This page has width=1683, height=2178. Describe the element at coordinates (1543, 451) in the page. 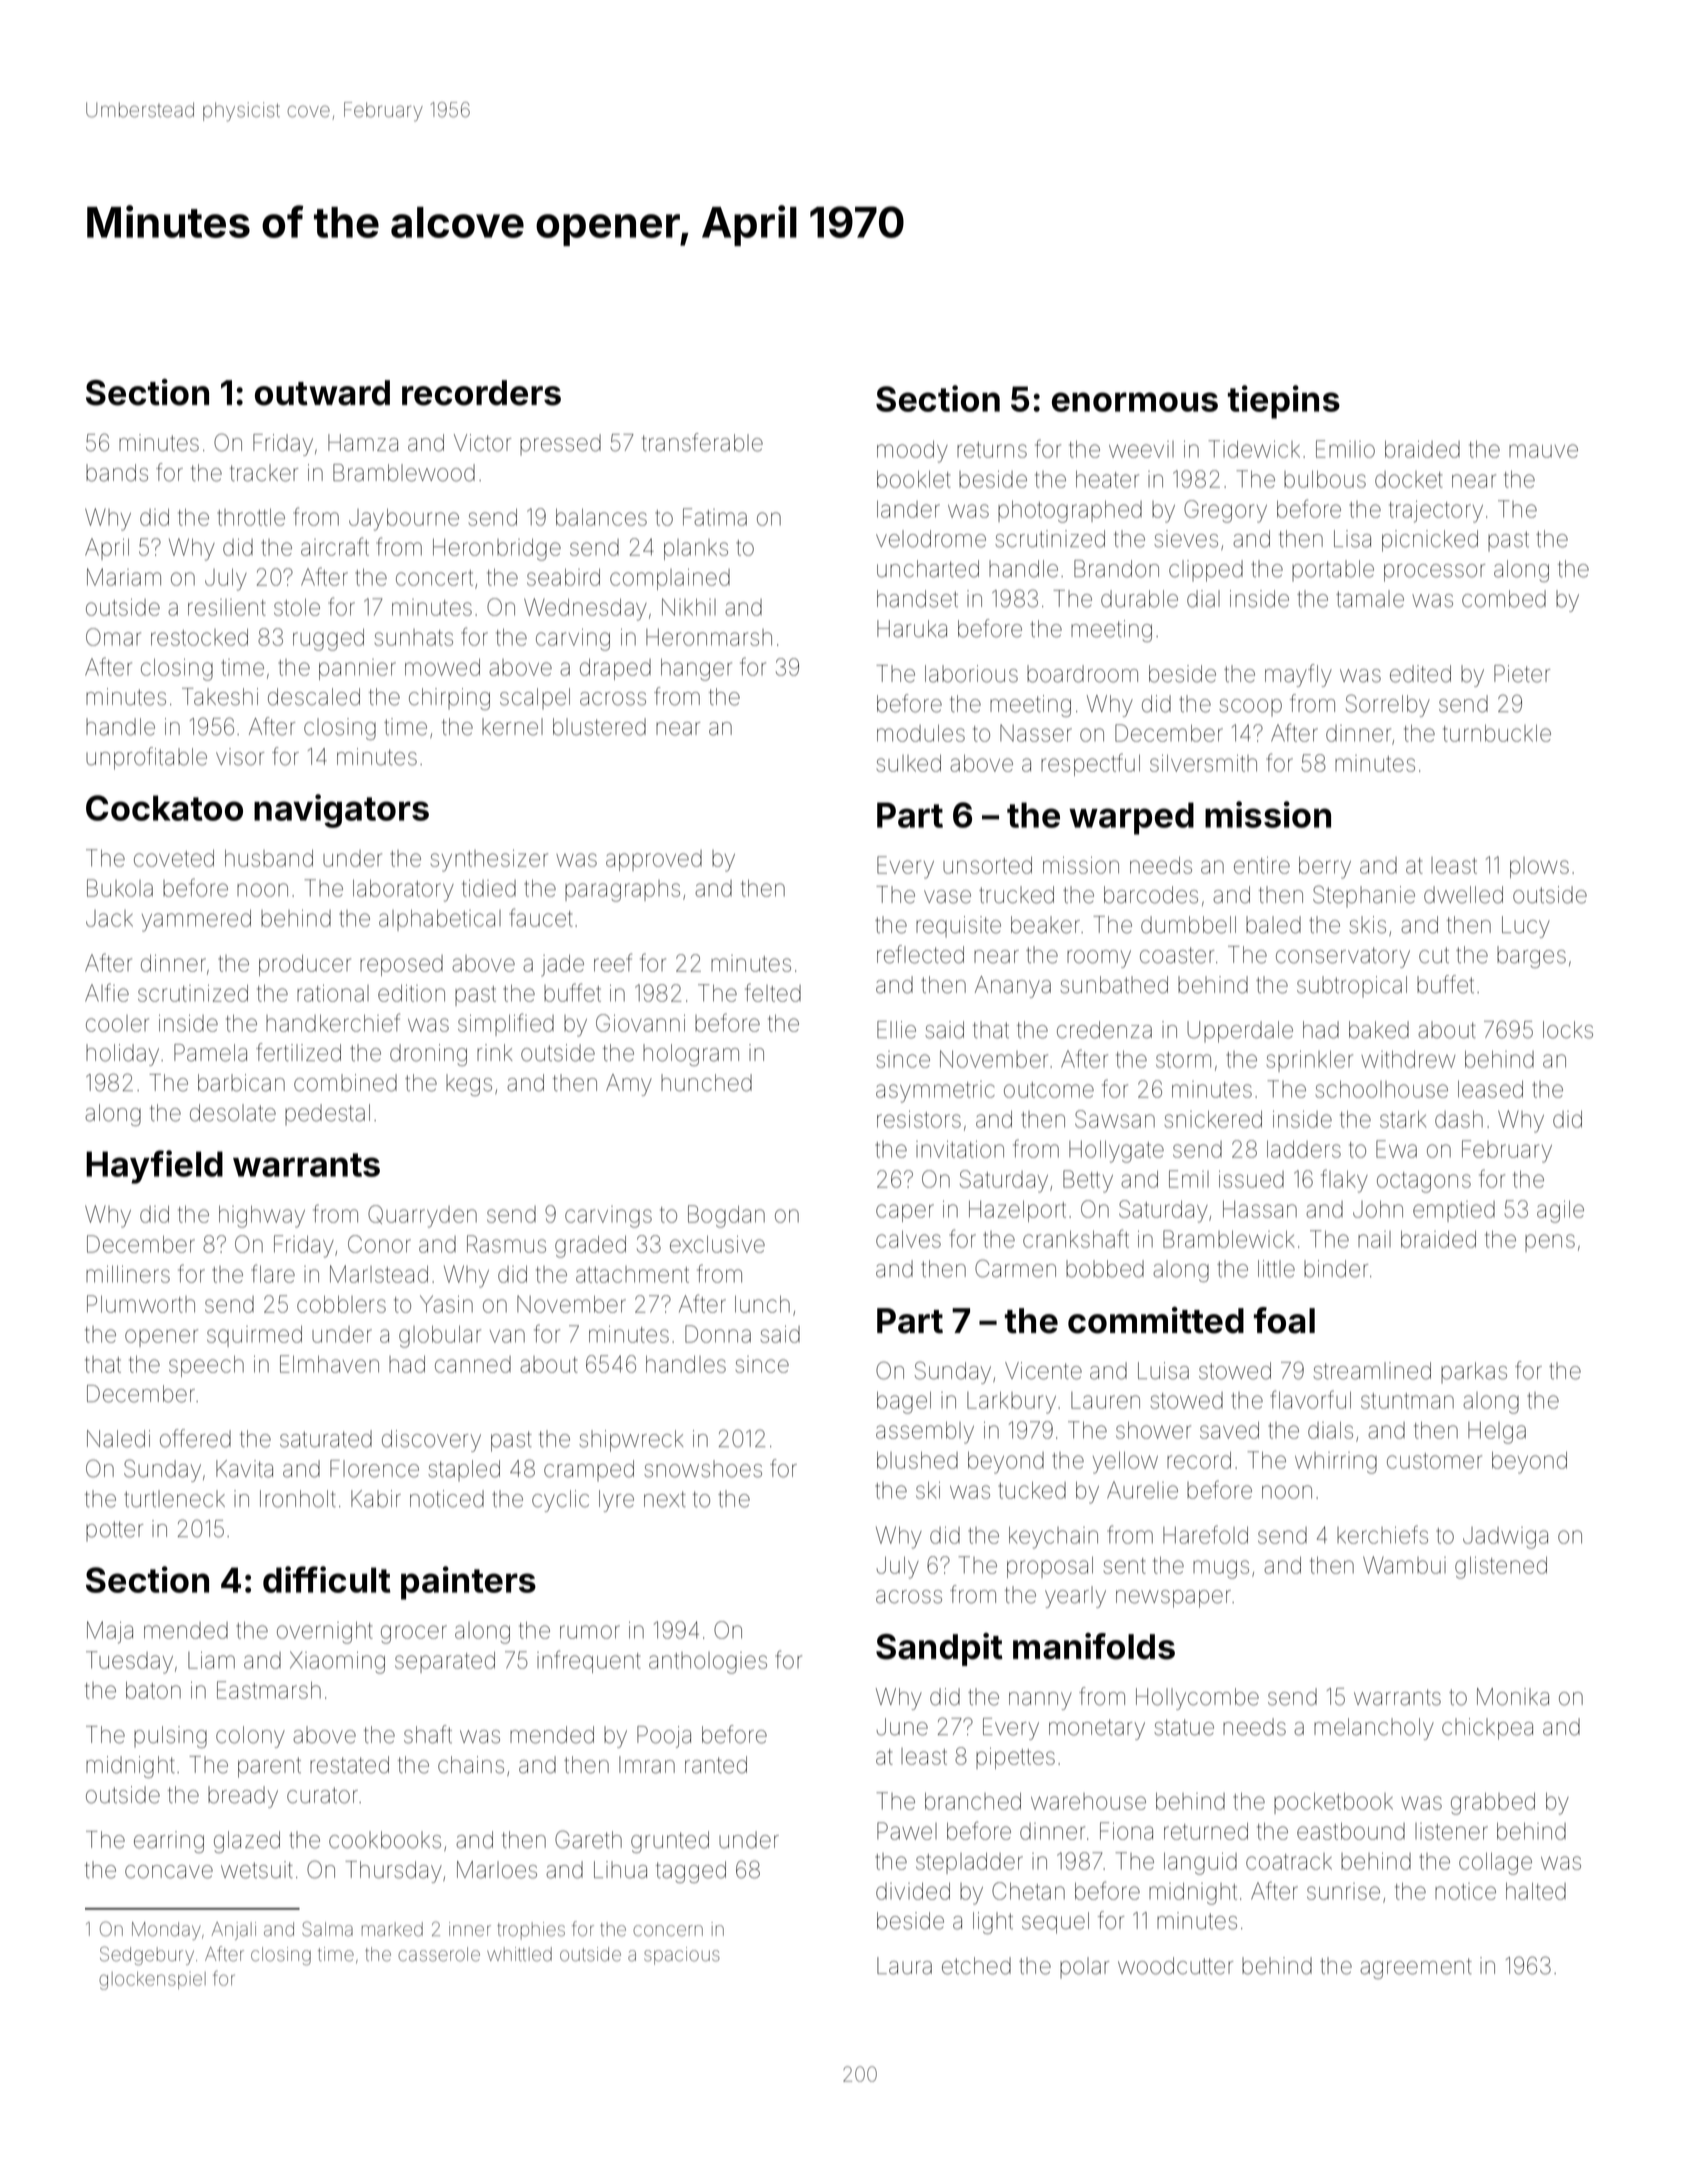

I see `mauve` at that location.
